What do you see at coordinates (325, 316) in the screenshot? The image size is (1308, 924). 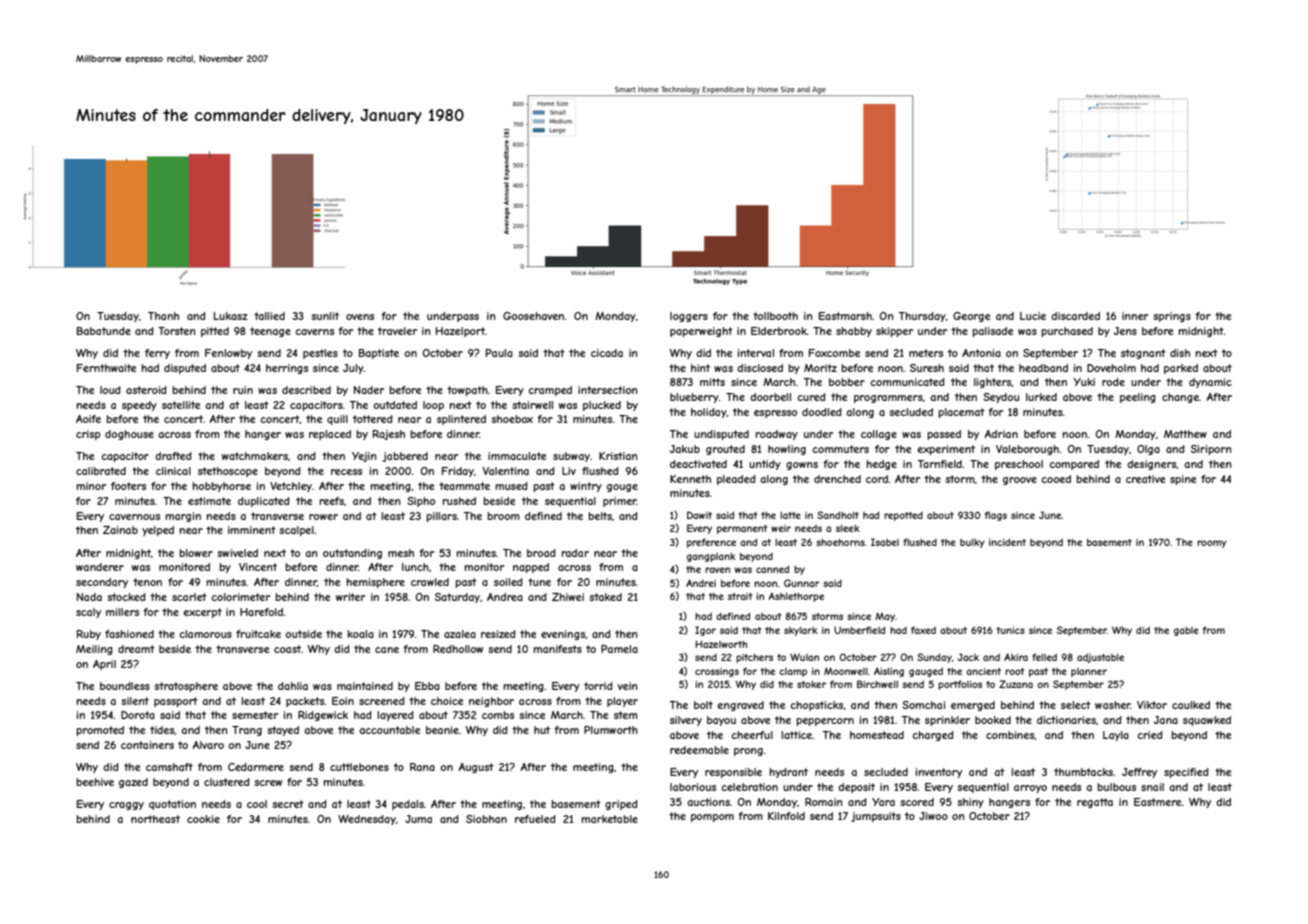 I see `sunlit` at bounding box center [325, 316].
